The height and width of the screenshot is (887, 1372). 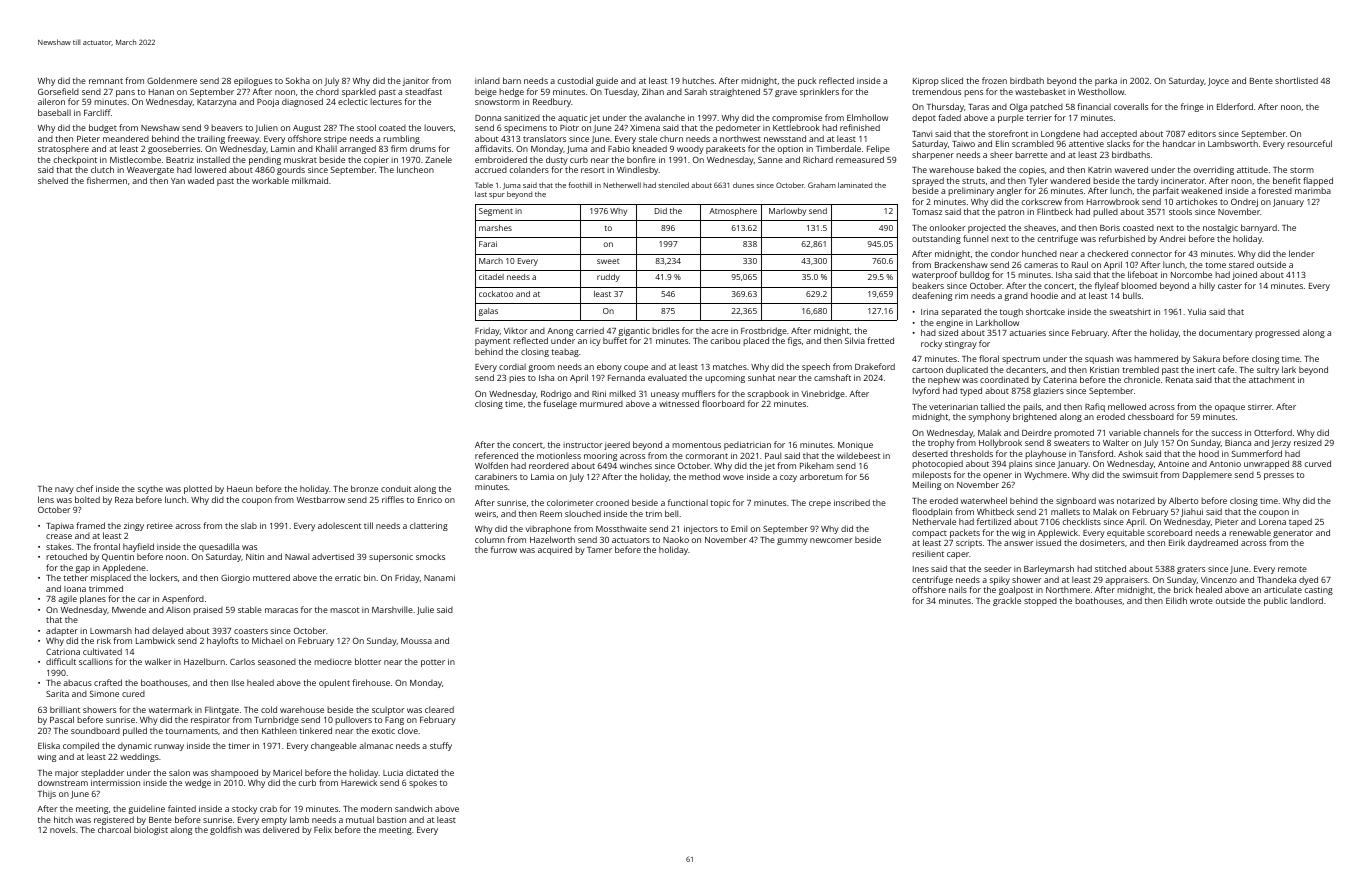 I want to click on Gorsefield, so click(x=58, y=91).
